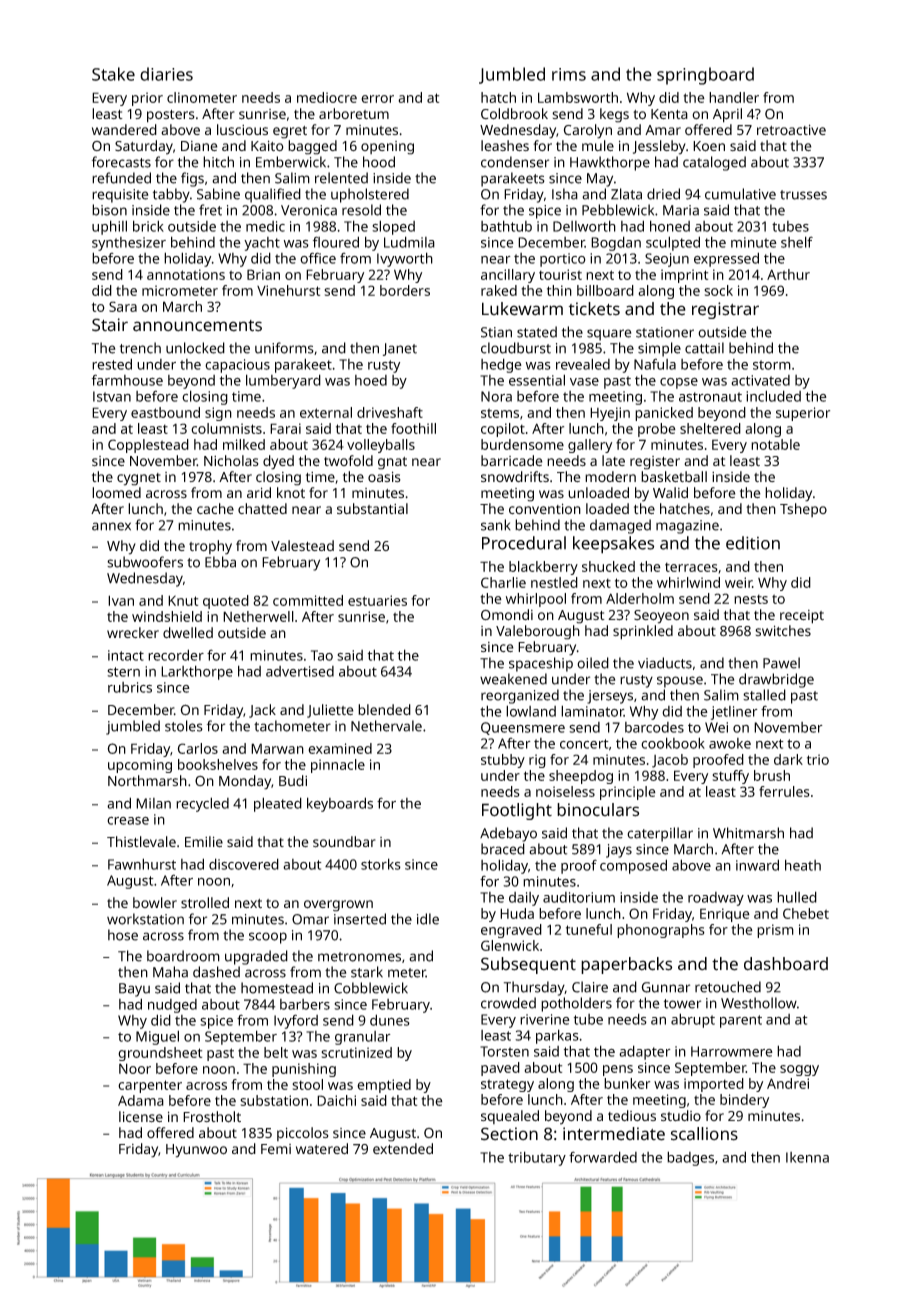 The image size is (924, 1308). What do you see at coordinates (210, 547) in the page?
I see `trophy` at bounding box center [210, 547].
